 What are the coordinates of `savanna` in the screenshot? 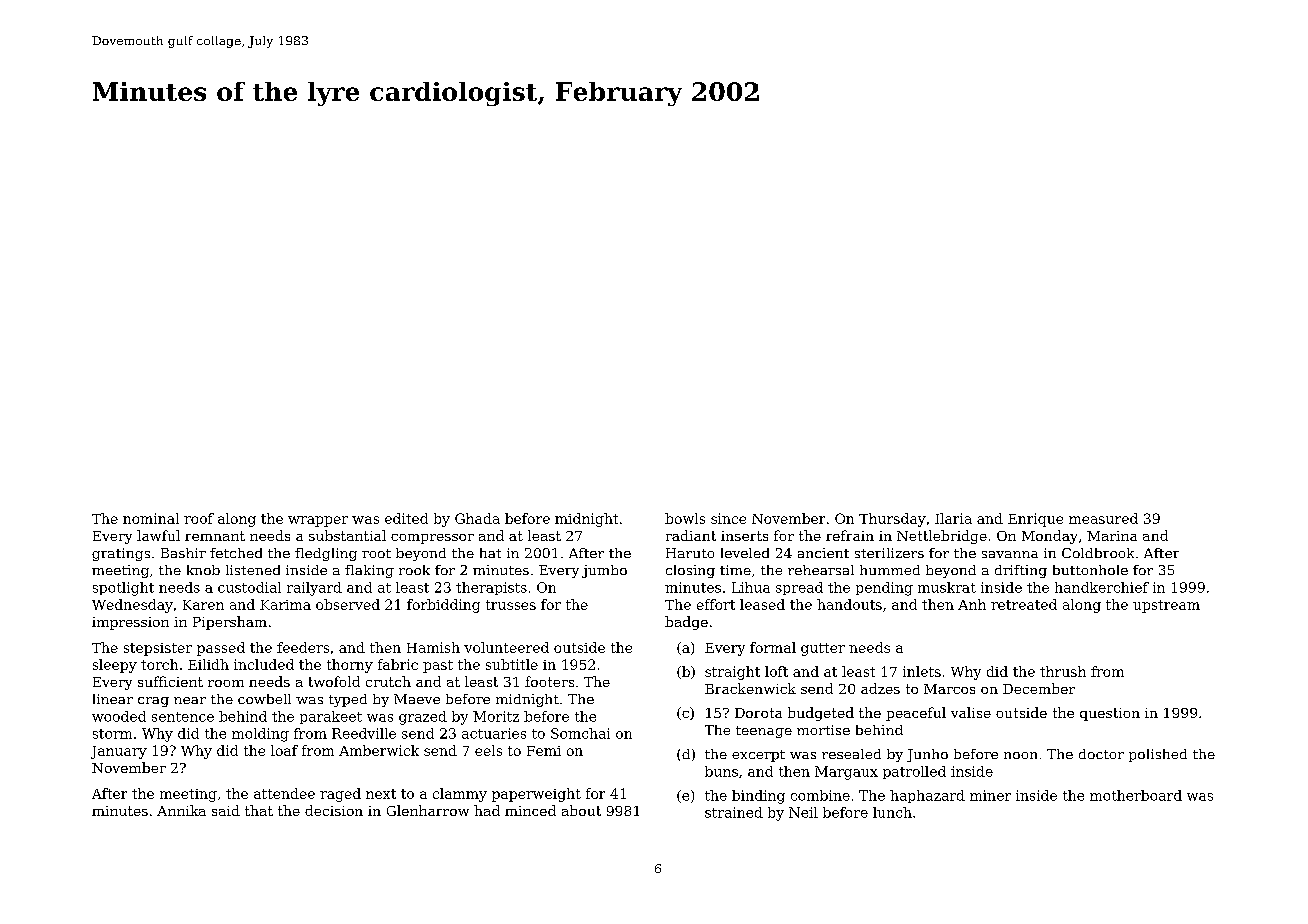 It's located at (1010, 554).
